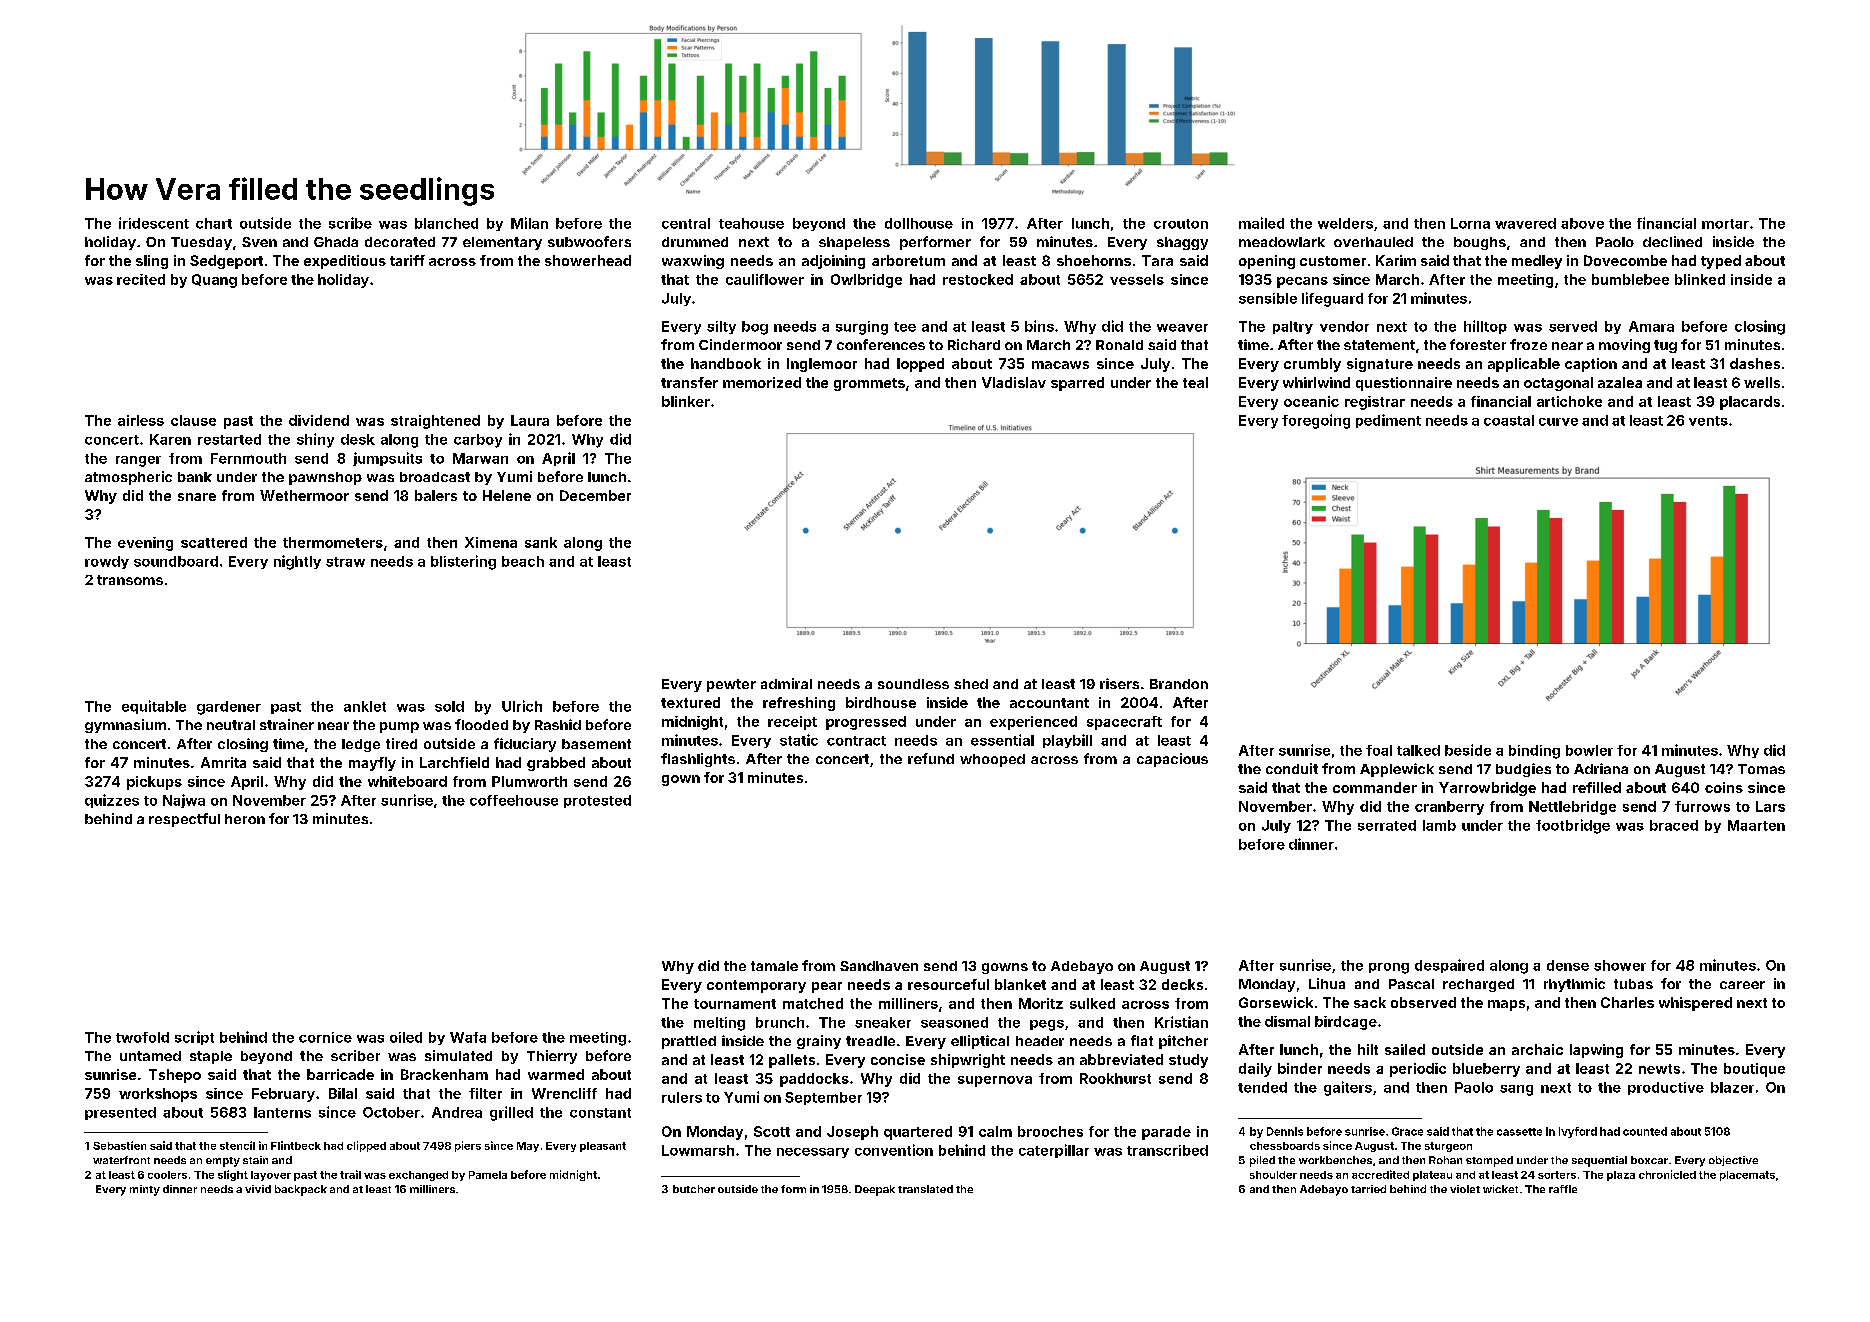 Image resolution: width=1870 pixels, height=1322 pixels. What do you see at coordinates (507, 495) in the screenshot?
I see `Helene` at bounding box center [507, 495].
